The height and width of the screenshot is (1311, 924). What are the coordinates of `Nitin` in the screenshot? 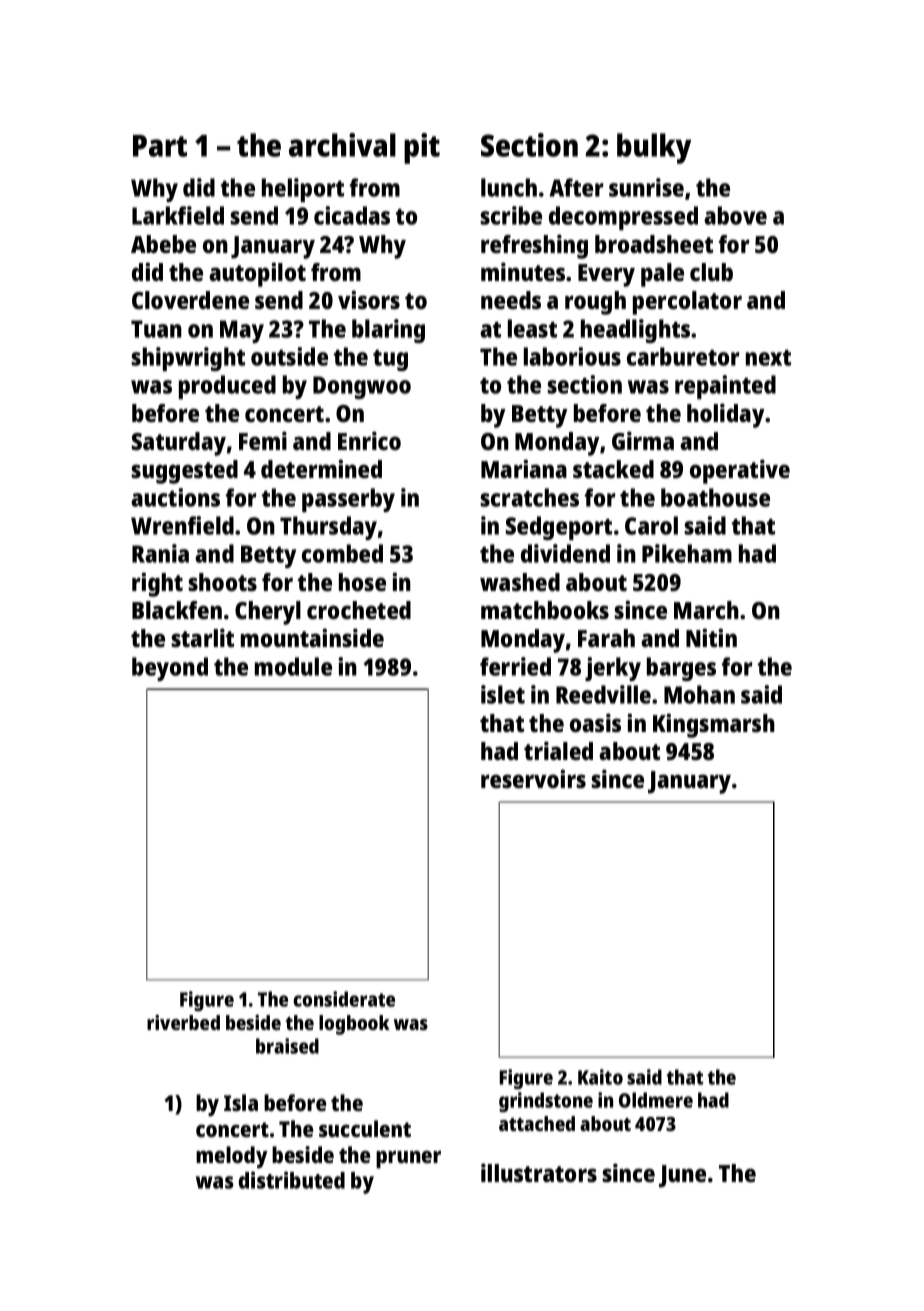 It's located at (711, 637).
